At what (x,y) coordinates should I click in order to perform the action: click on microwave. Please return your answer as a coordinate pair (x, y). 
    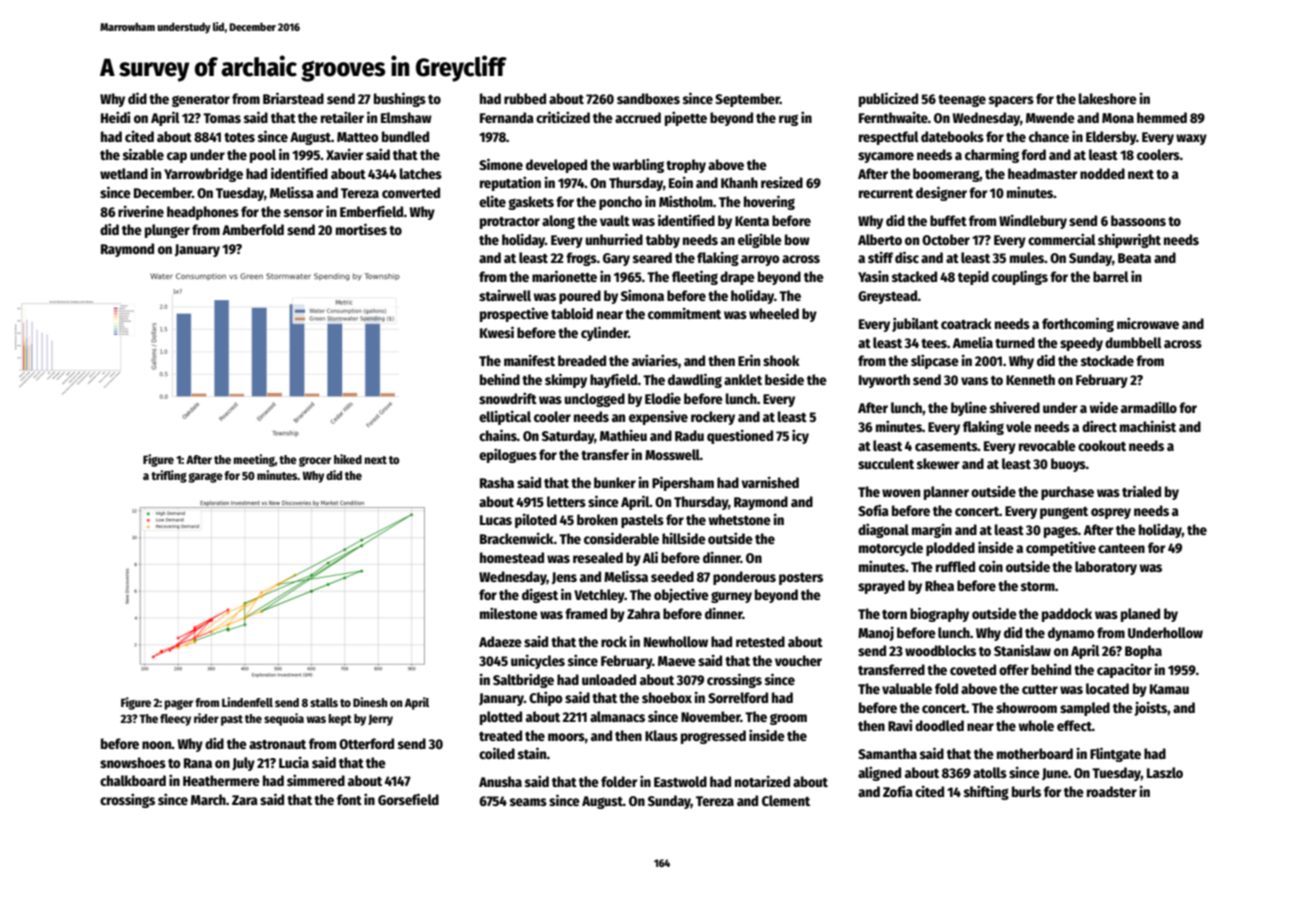
    Looking at the image, I should click on (1148, 323).
